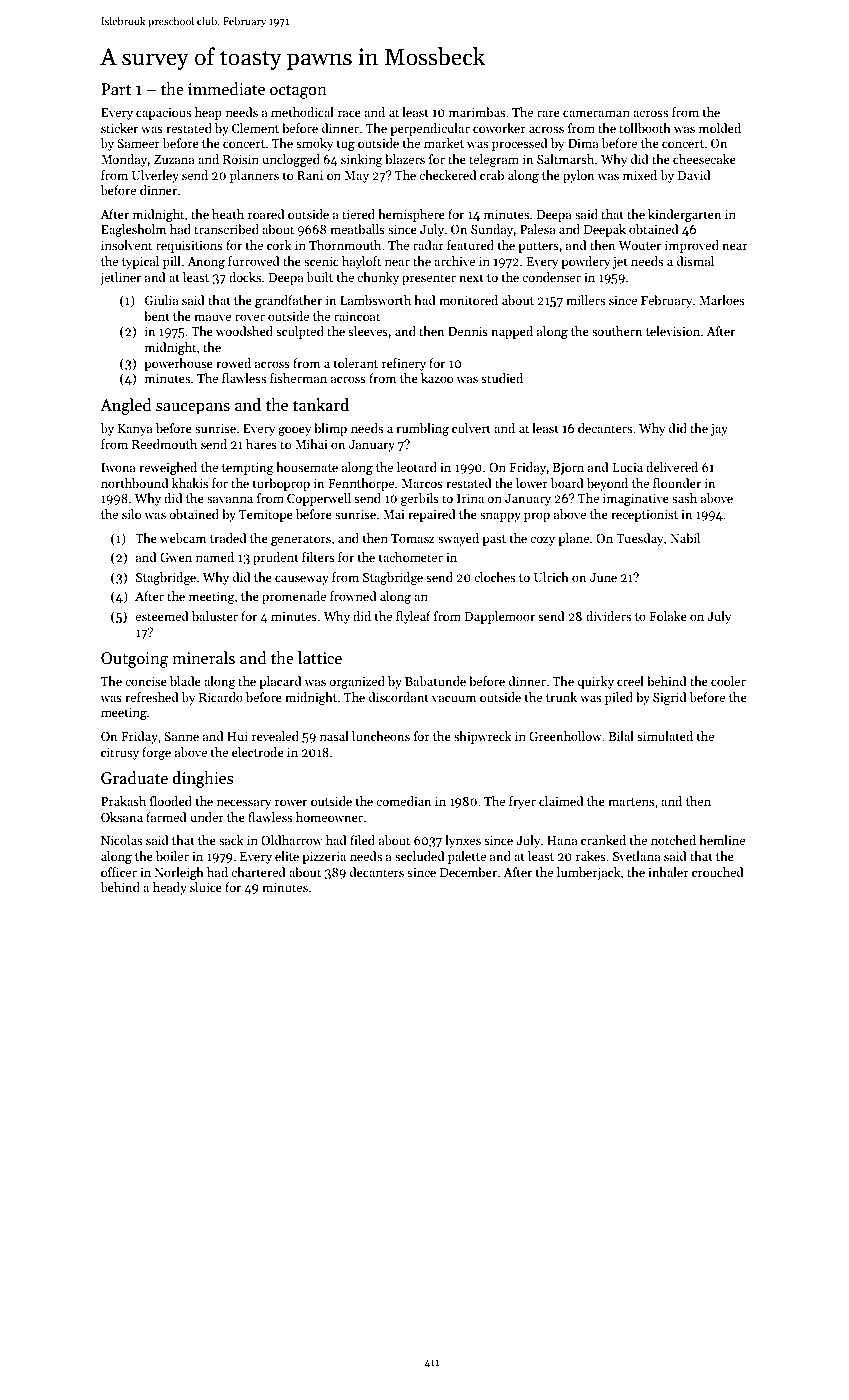 The width and height of the screenshot is (849, 1400). What do you see at coordinates (721, 300) in the screenshot?
I see `Marloes` at bounding box center [721, 300].
